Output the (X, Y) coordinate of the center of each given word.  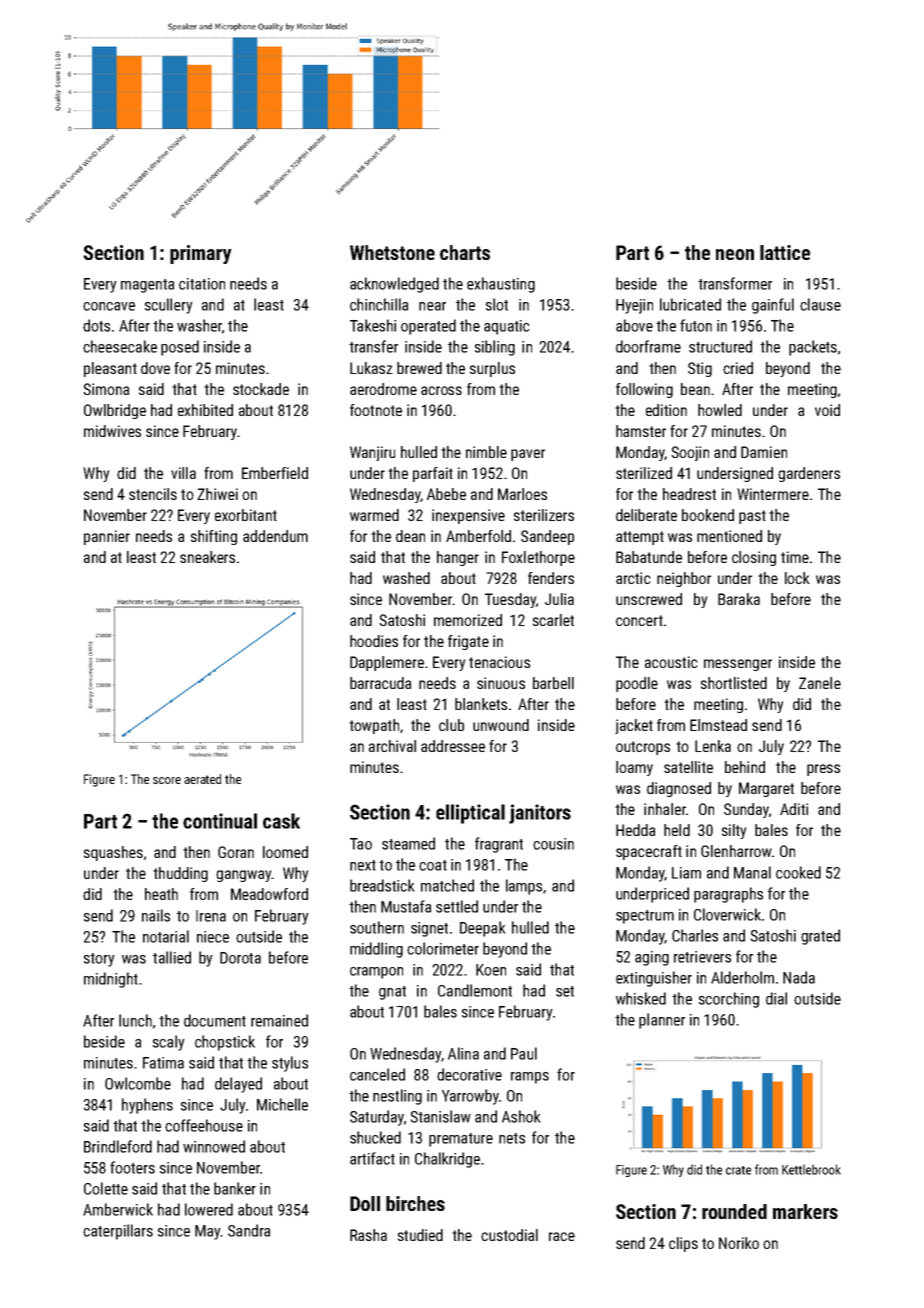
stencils (153, 494)
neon (735, 254)
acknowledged (394, 285)
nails (156, 915)
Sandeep (547, 537)
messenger (738, 665)
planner (662, 1021)
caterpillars (118, 1232)
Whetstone (392, 252)
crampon (376, 973)
